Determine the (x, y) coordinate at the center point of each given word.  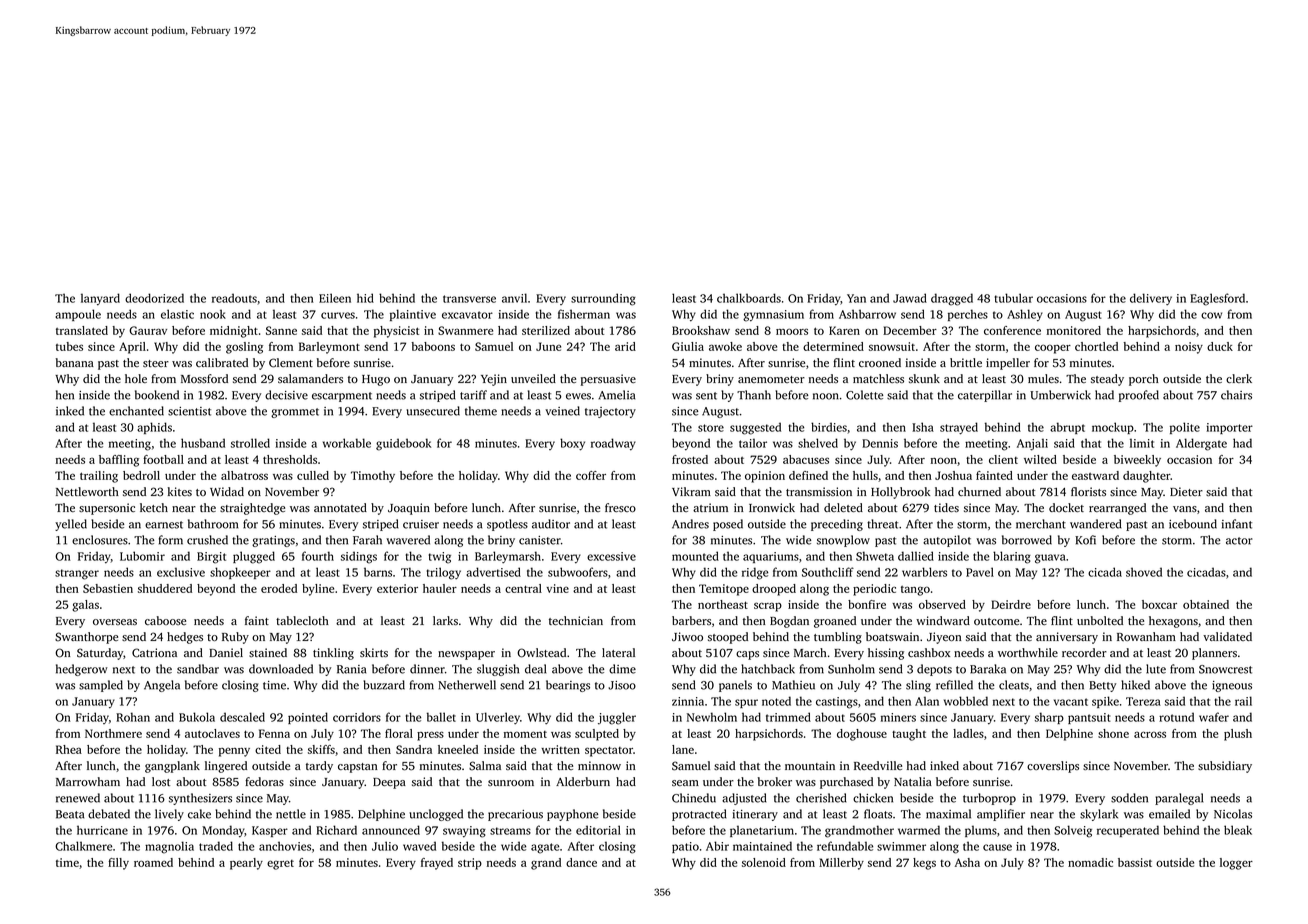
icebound (1193, 524)
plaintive (413, 315)
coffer (591, 475)
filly (118, 864)
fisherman (584, 314)
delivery (1151, 299)
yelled (71, 525)
